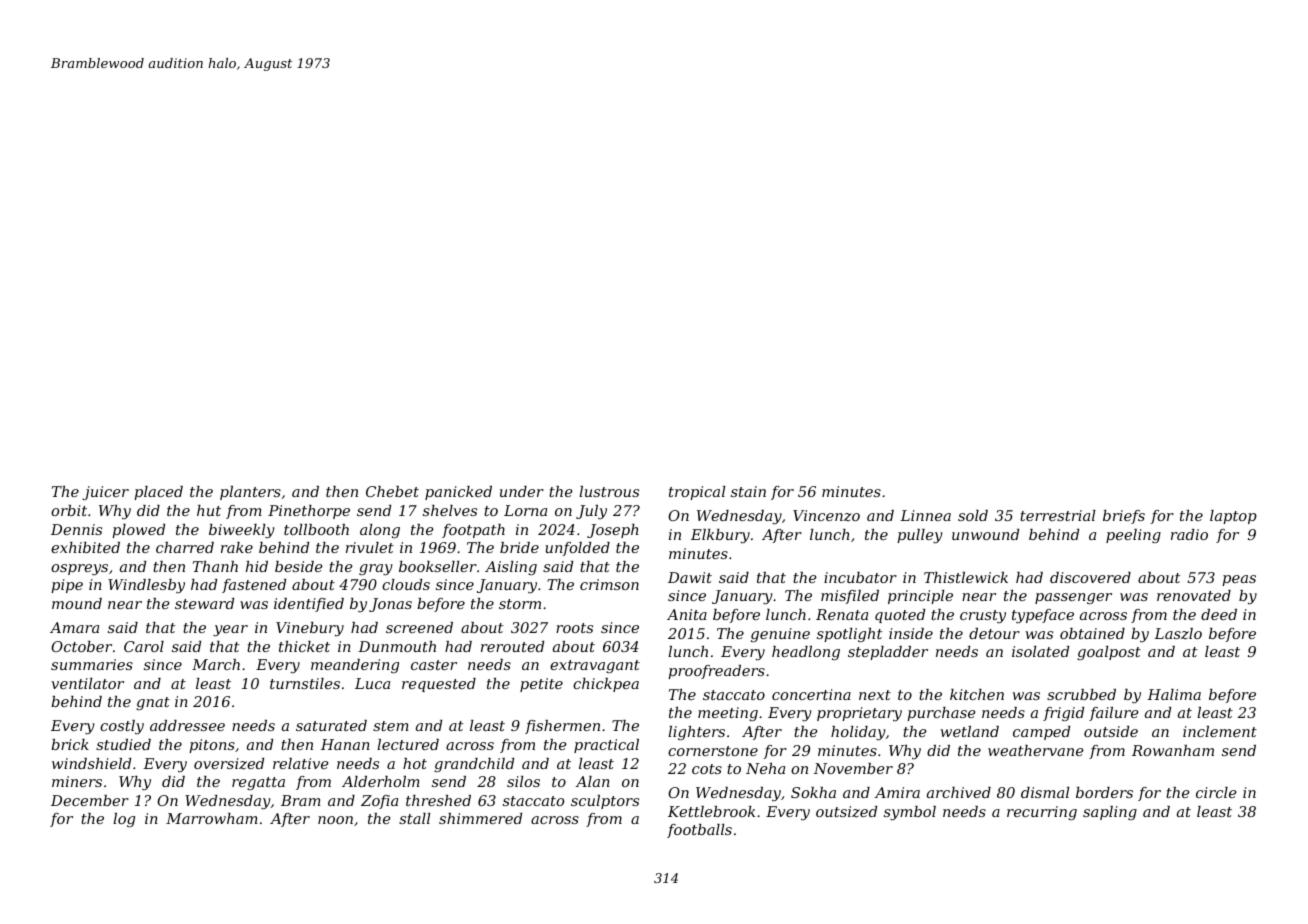 The image size is (1308, 924). Describe the element at coordinates (520, 604) in the screenshot. I see `storm` at that location.
